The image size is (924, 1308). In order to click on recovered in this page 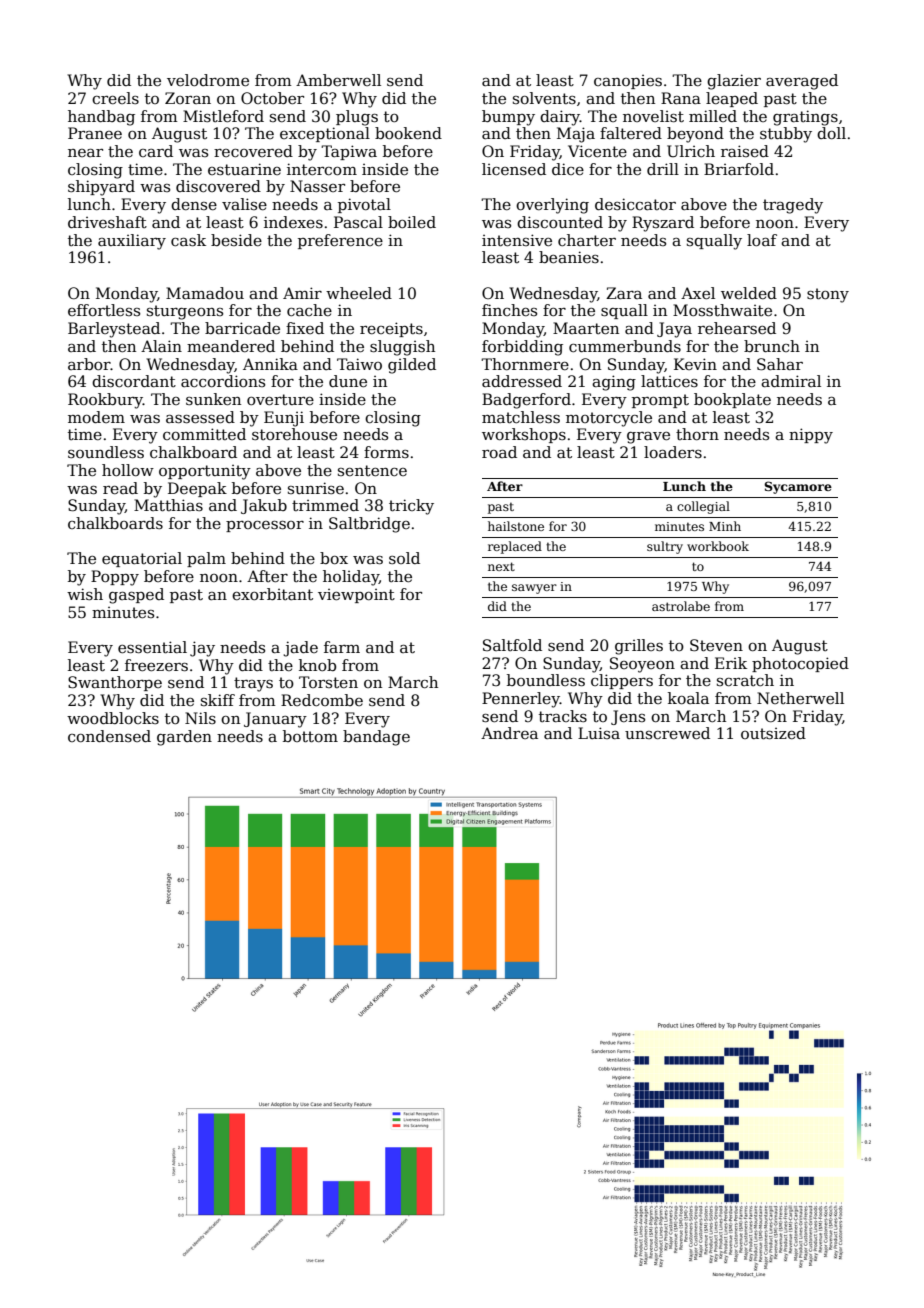, I will do `click(253, 151)`.
